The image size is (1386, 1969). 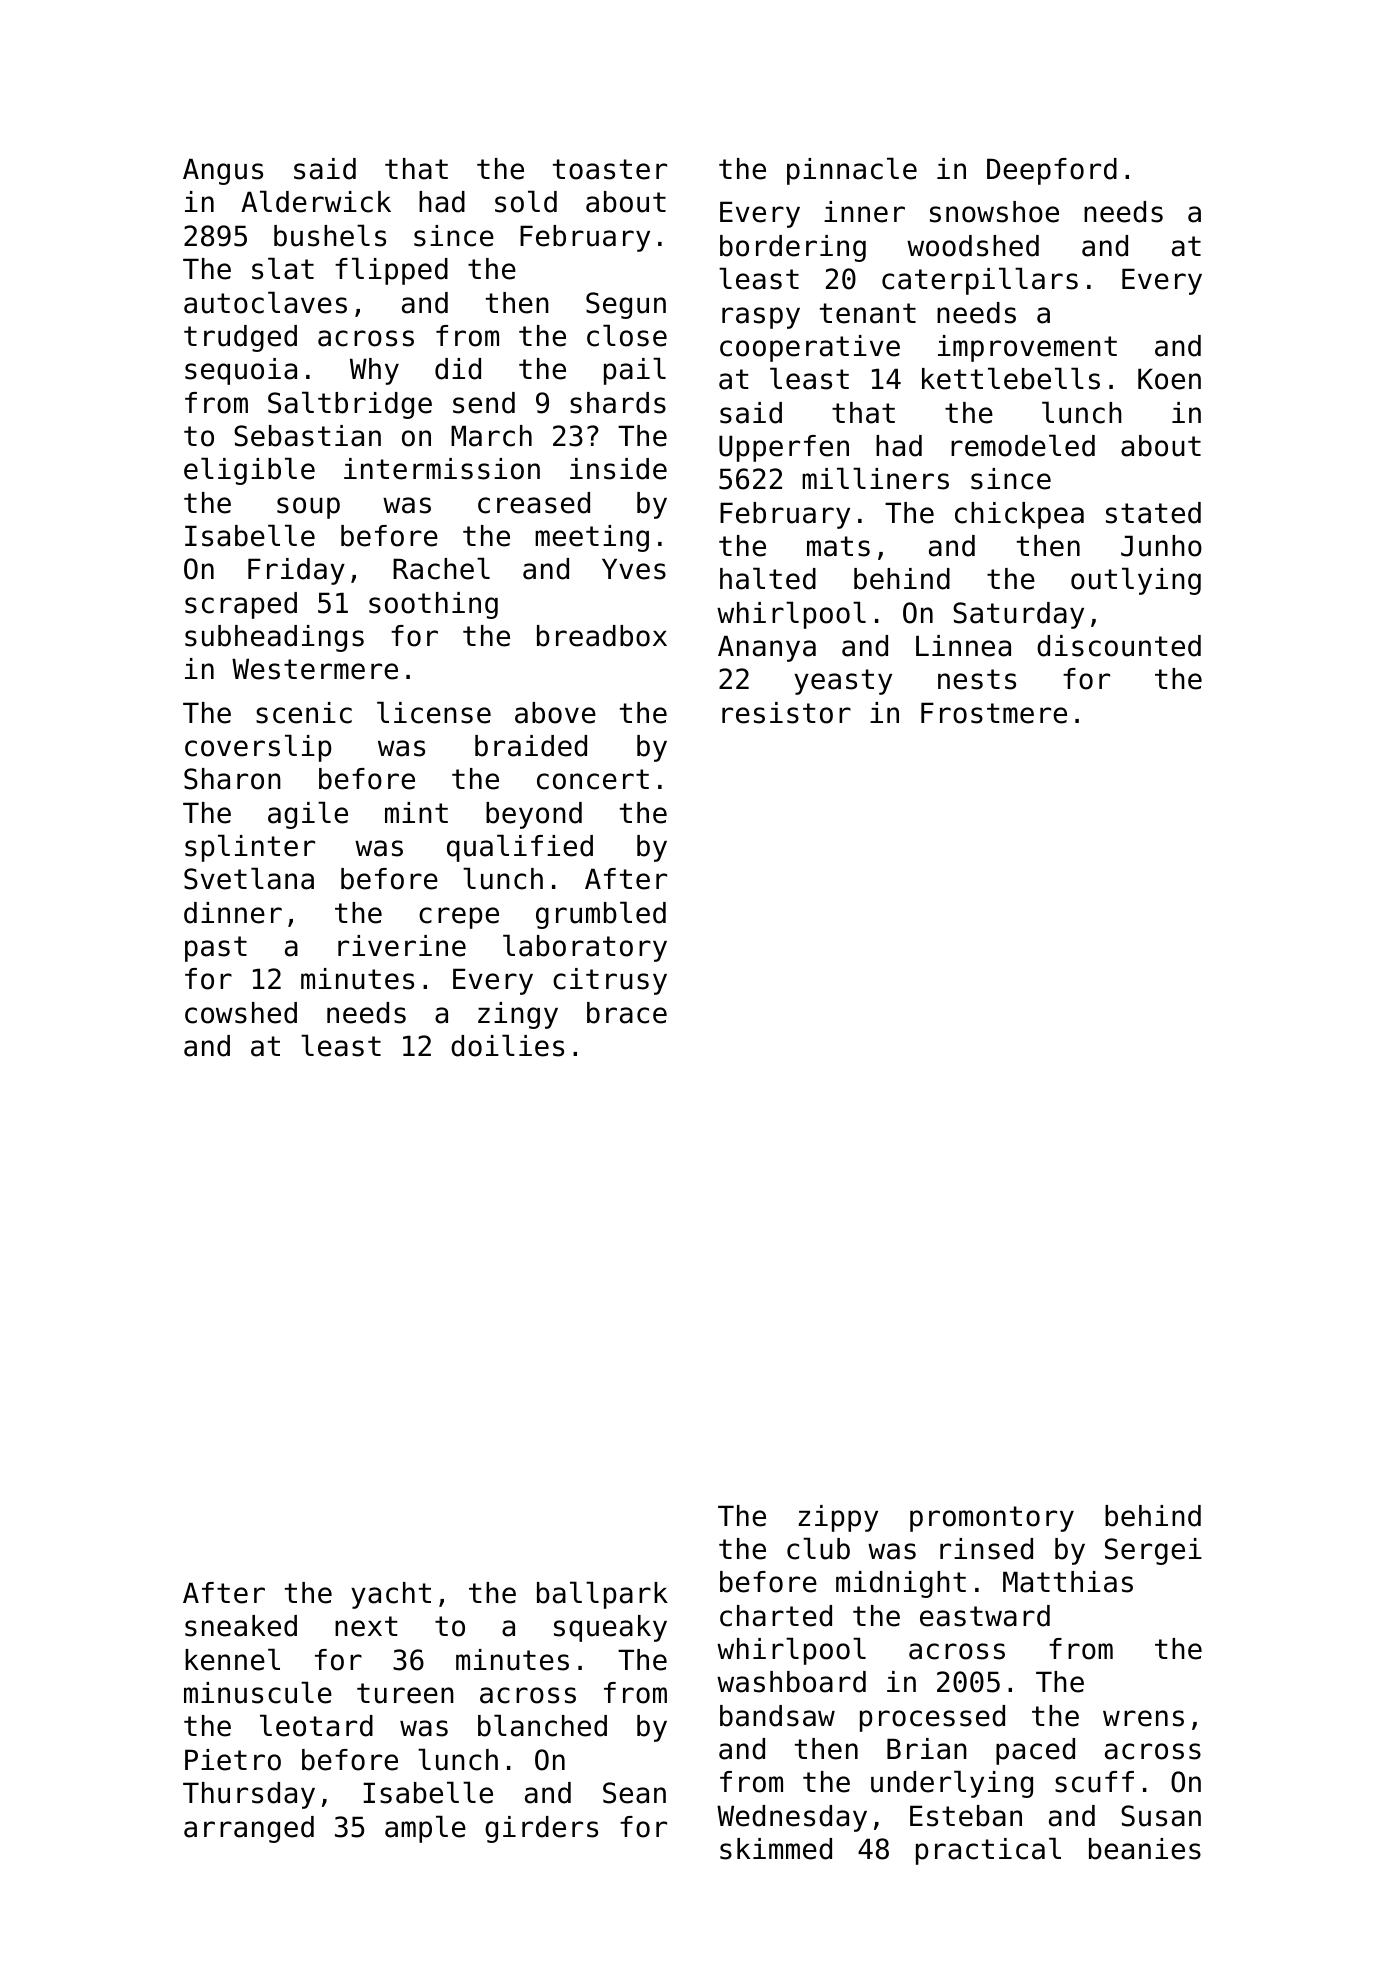 I want to click on Yves, so click(x=634, y=569).
